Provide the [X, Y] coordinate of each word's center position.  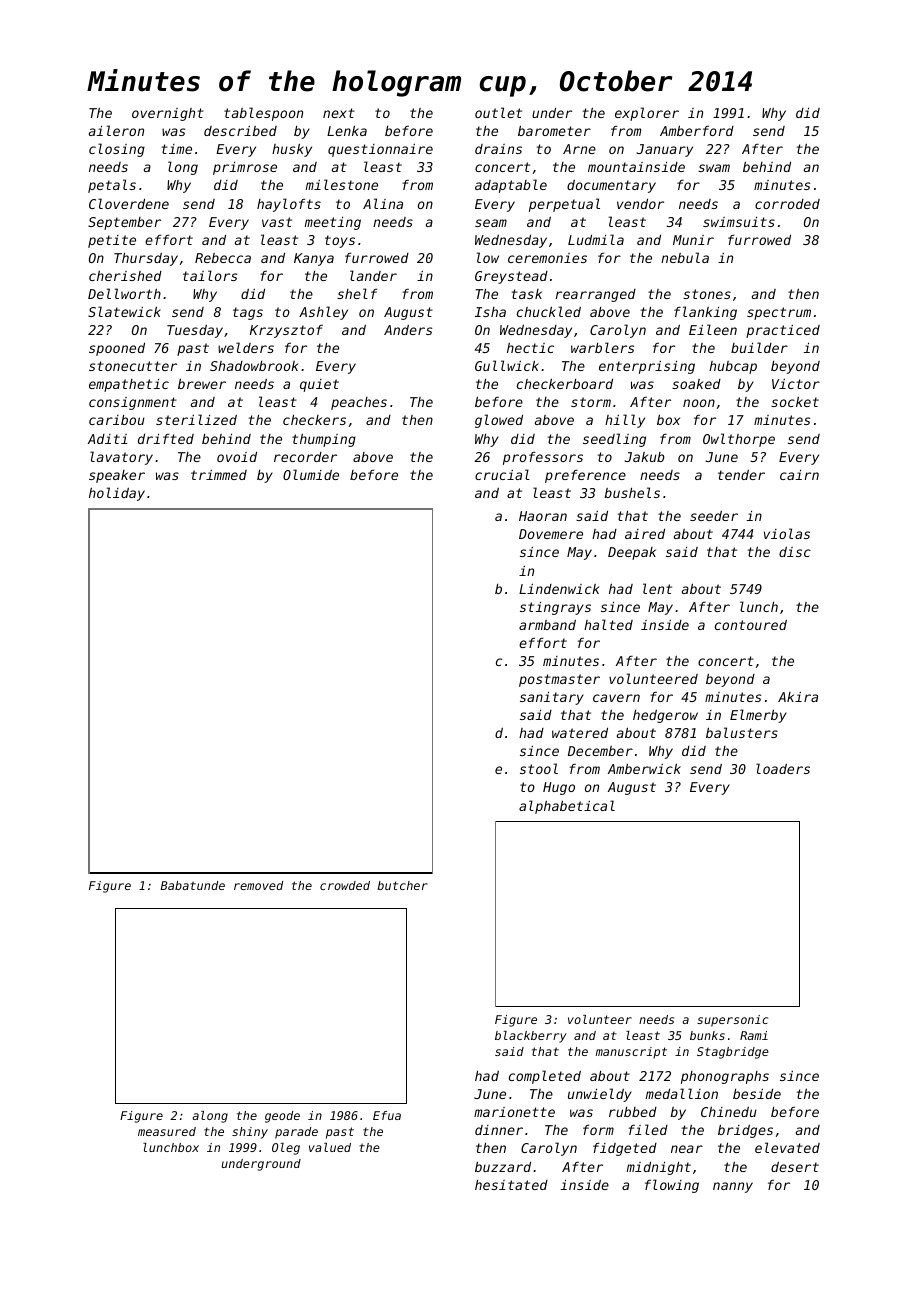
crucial [502, 474]
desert [795, 1167]
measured [167, 1131]
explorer [647, 114]
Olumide [311, 474]
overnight [168, 114]
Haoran [543, 516]
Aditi [107, 439]
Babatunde [192, 885]
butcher [402, 885]
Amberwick [644, 768]
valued [330, 1147]
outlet [498, 112]
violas [787, 533]
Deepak [632, 553]
